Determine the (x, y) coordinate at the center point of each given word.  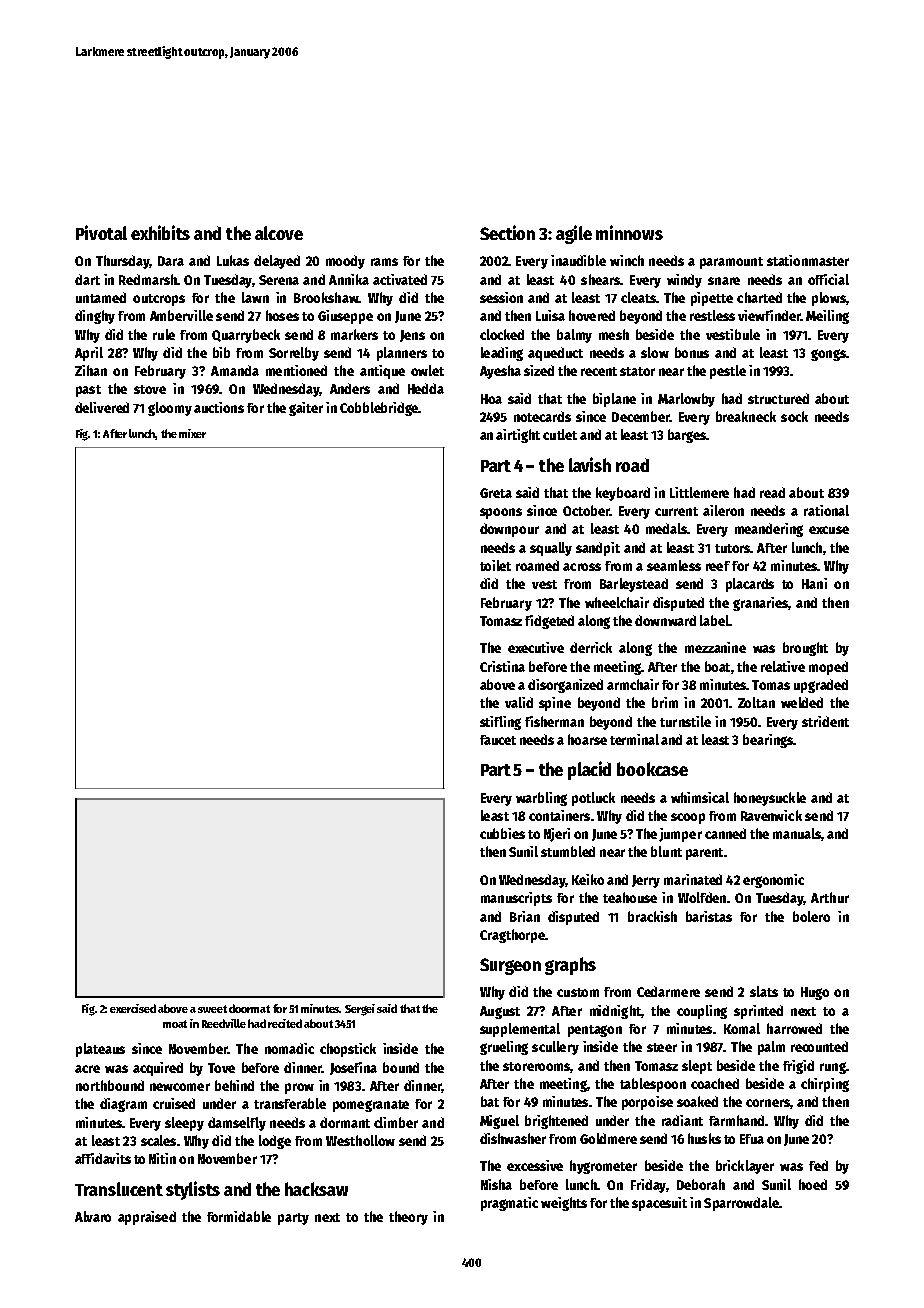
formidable (239, 1216)
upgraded (821, 686)
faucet (498, 740)
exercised (133, 1008)
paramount (731, 263)
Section (507, 232)
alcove (279, 233)
